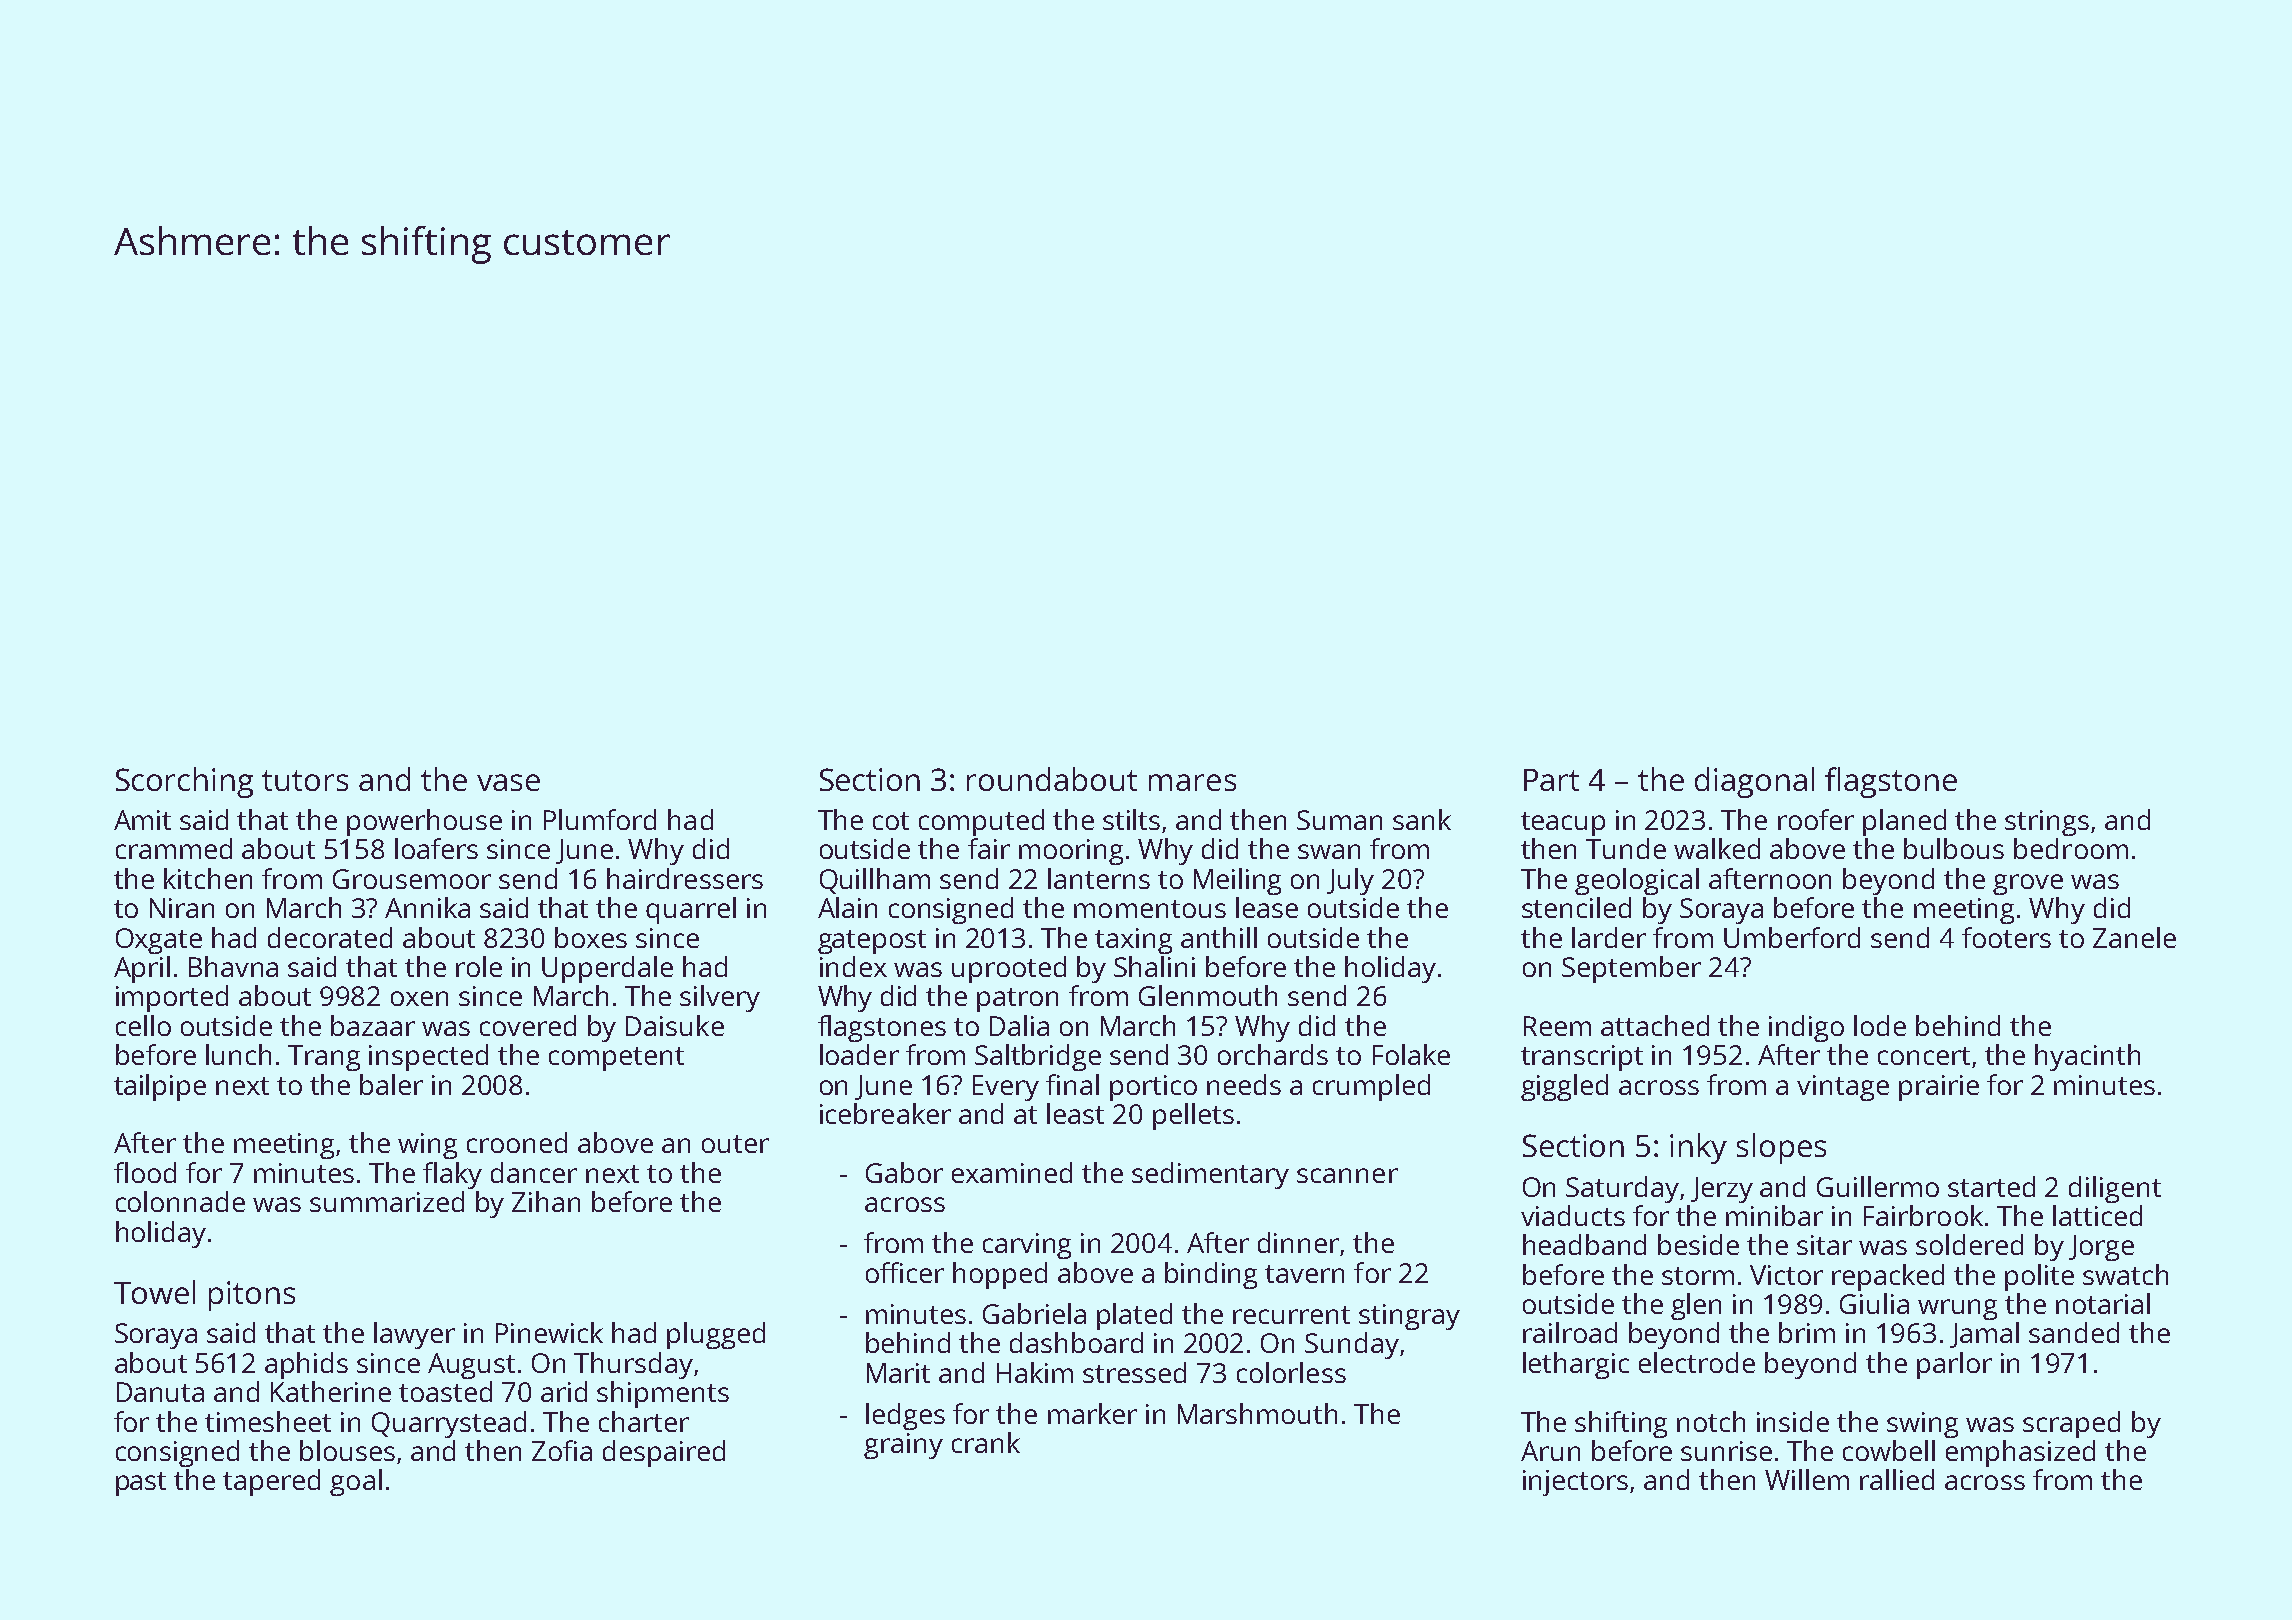 This page has width=2292, height=1620. I want to click on Gabor, so click(904, 1172).
